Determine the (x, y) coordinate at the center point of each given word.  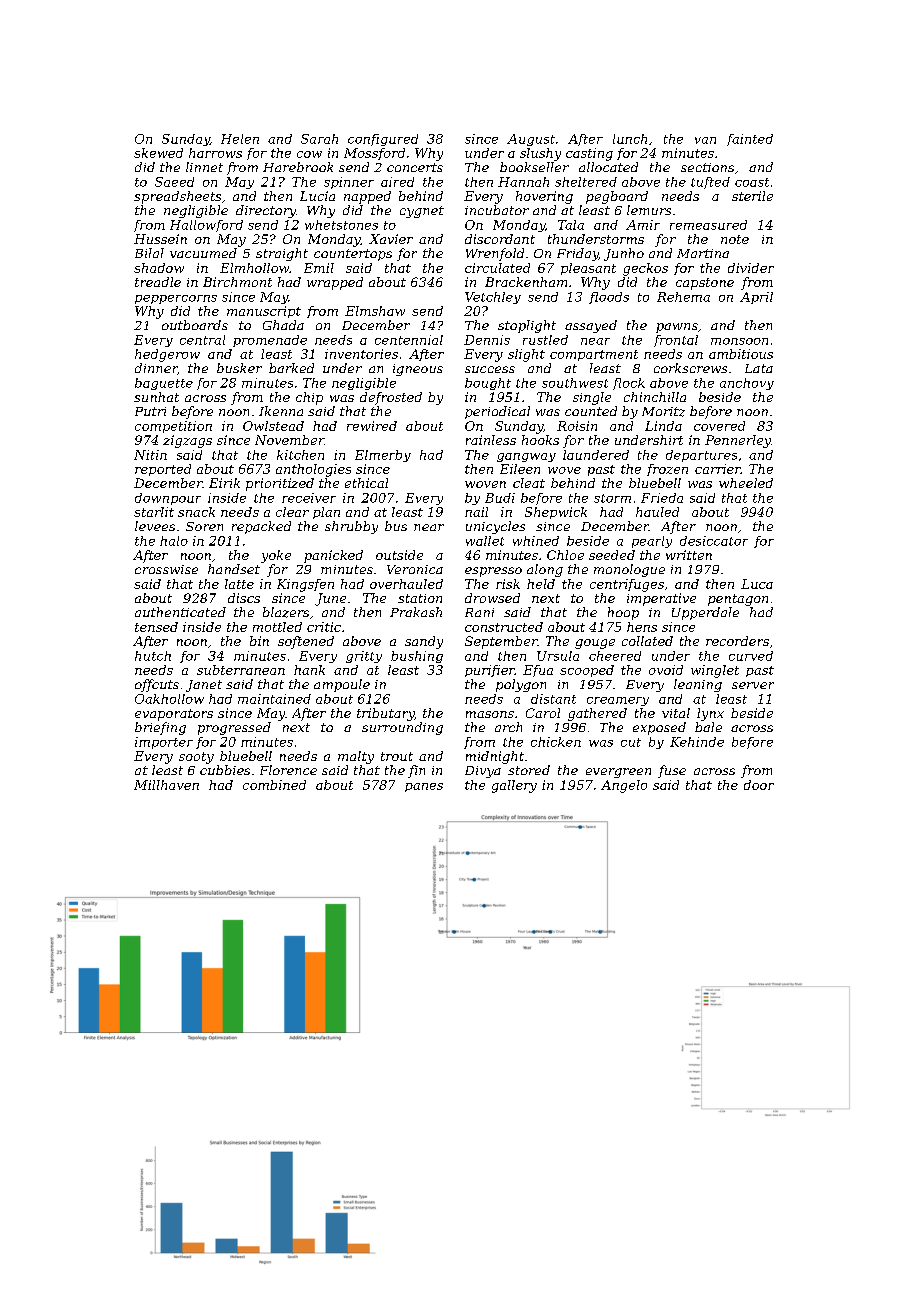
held (541, 584)
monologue (629, 570)
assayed (591, 326)
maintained (274, 699)
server (753, 685)
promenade (270, 341)
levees (155, 526)
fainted (750, 140)
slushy (540, 154)
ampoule (342, 685)
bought (488, 384)
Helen (240, 139)
